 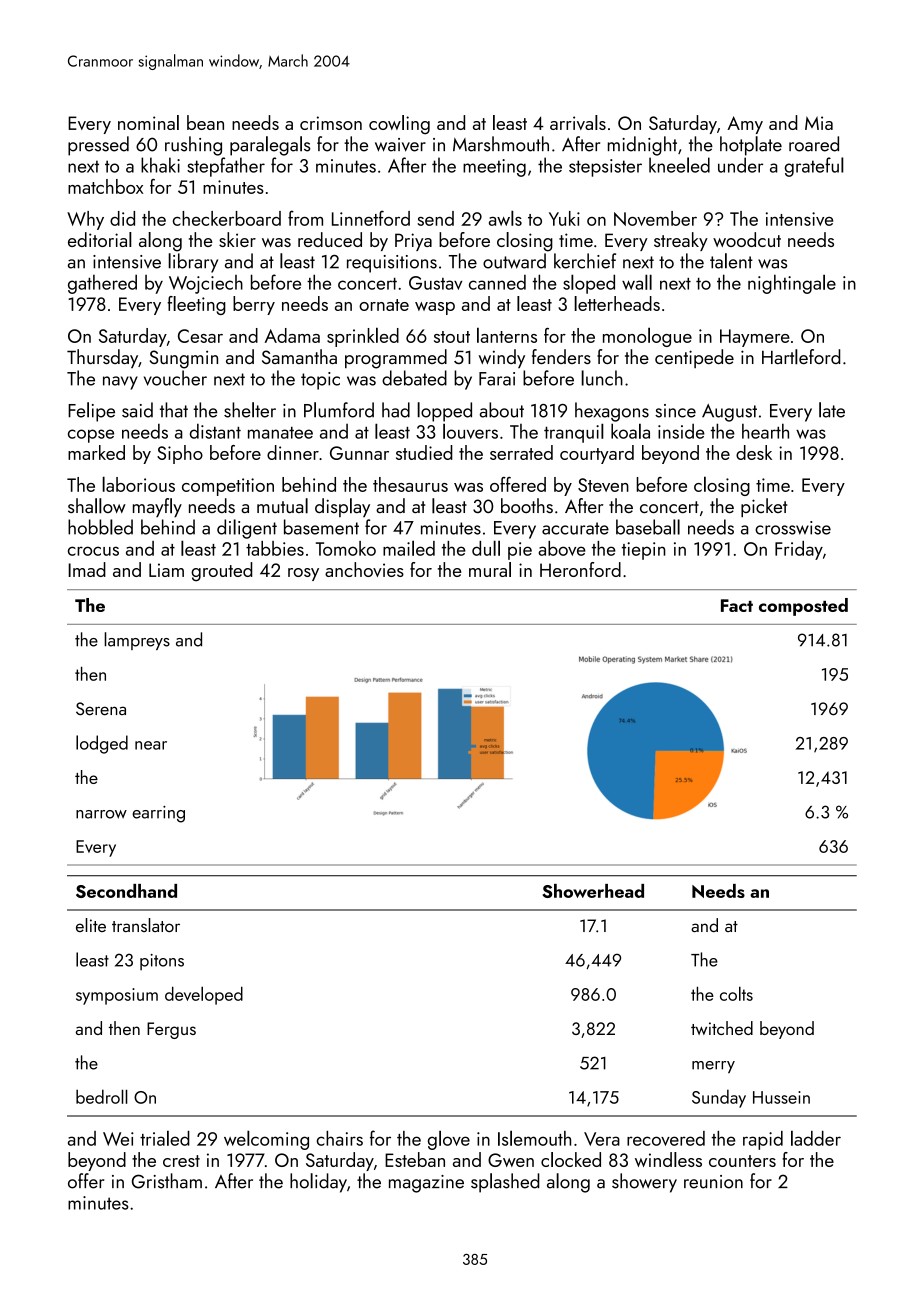 I want to click on composted, so click(x=803, y=607).
